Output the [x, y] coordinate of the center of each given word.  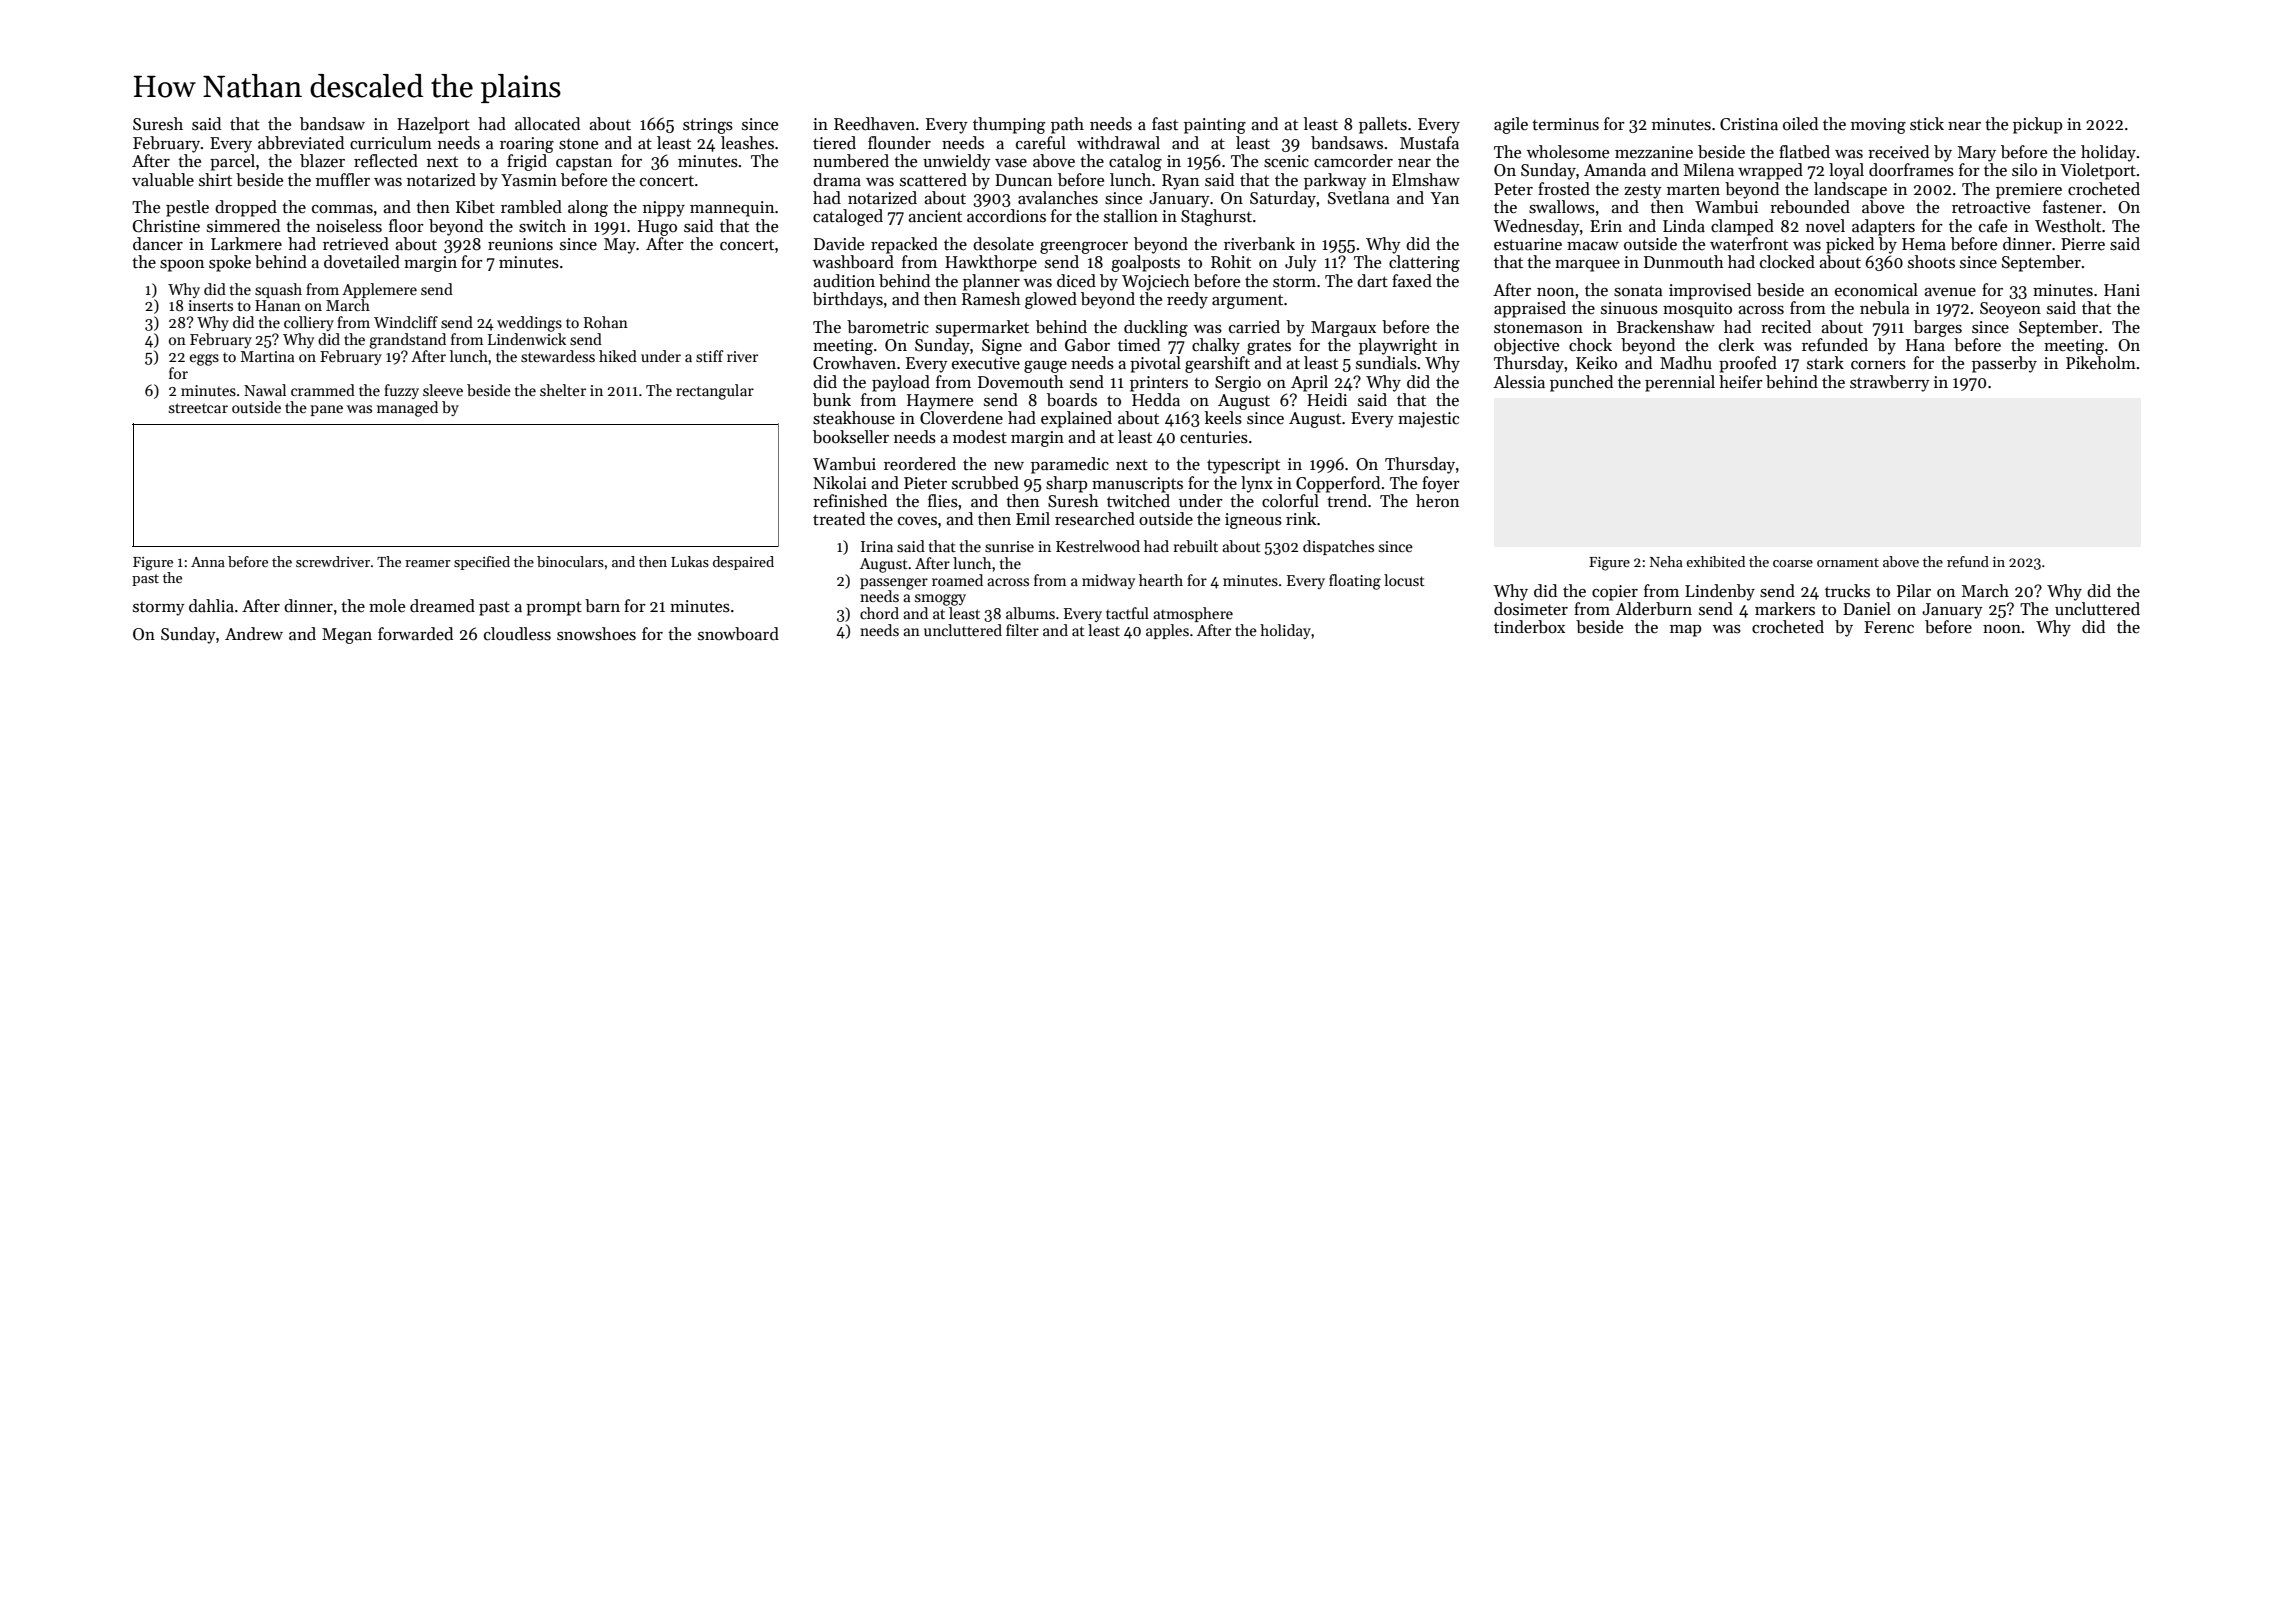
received [1898, 152]
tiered [834, 142]
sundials [1386, 363]
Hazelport [433, 125]
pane [326, 410]
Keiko [1596, 362]
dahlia [211, 606]
